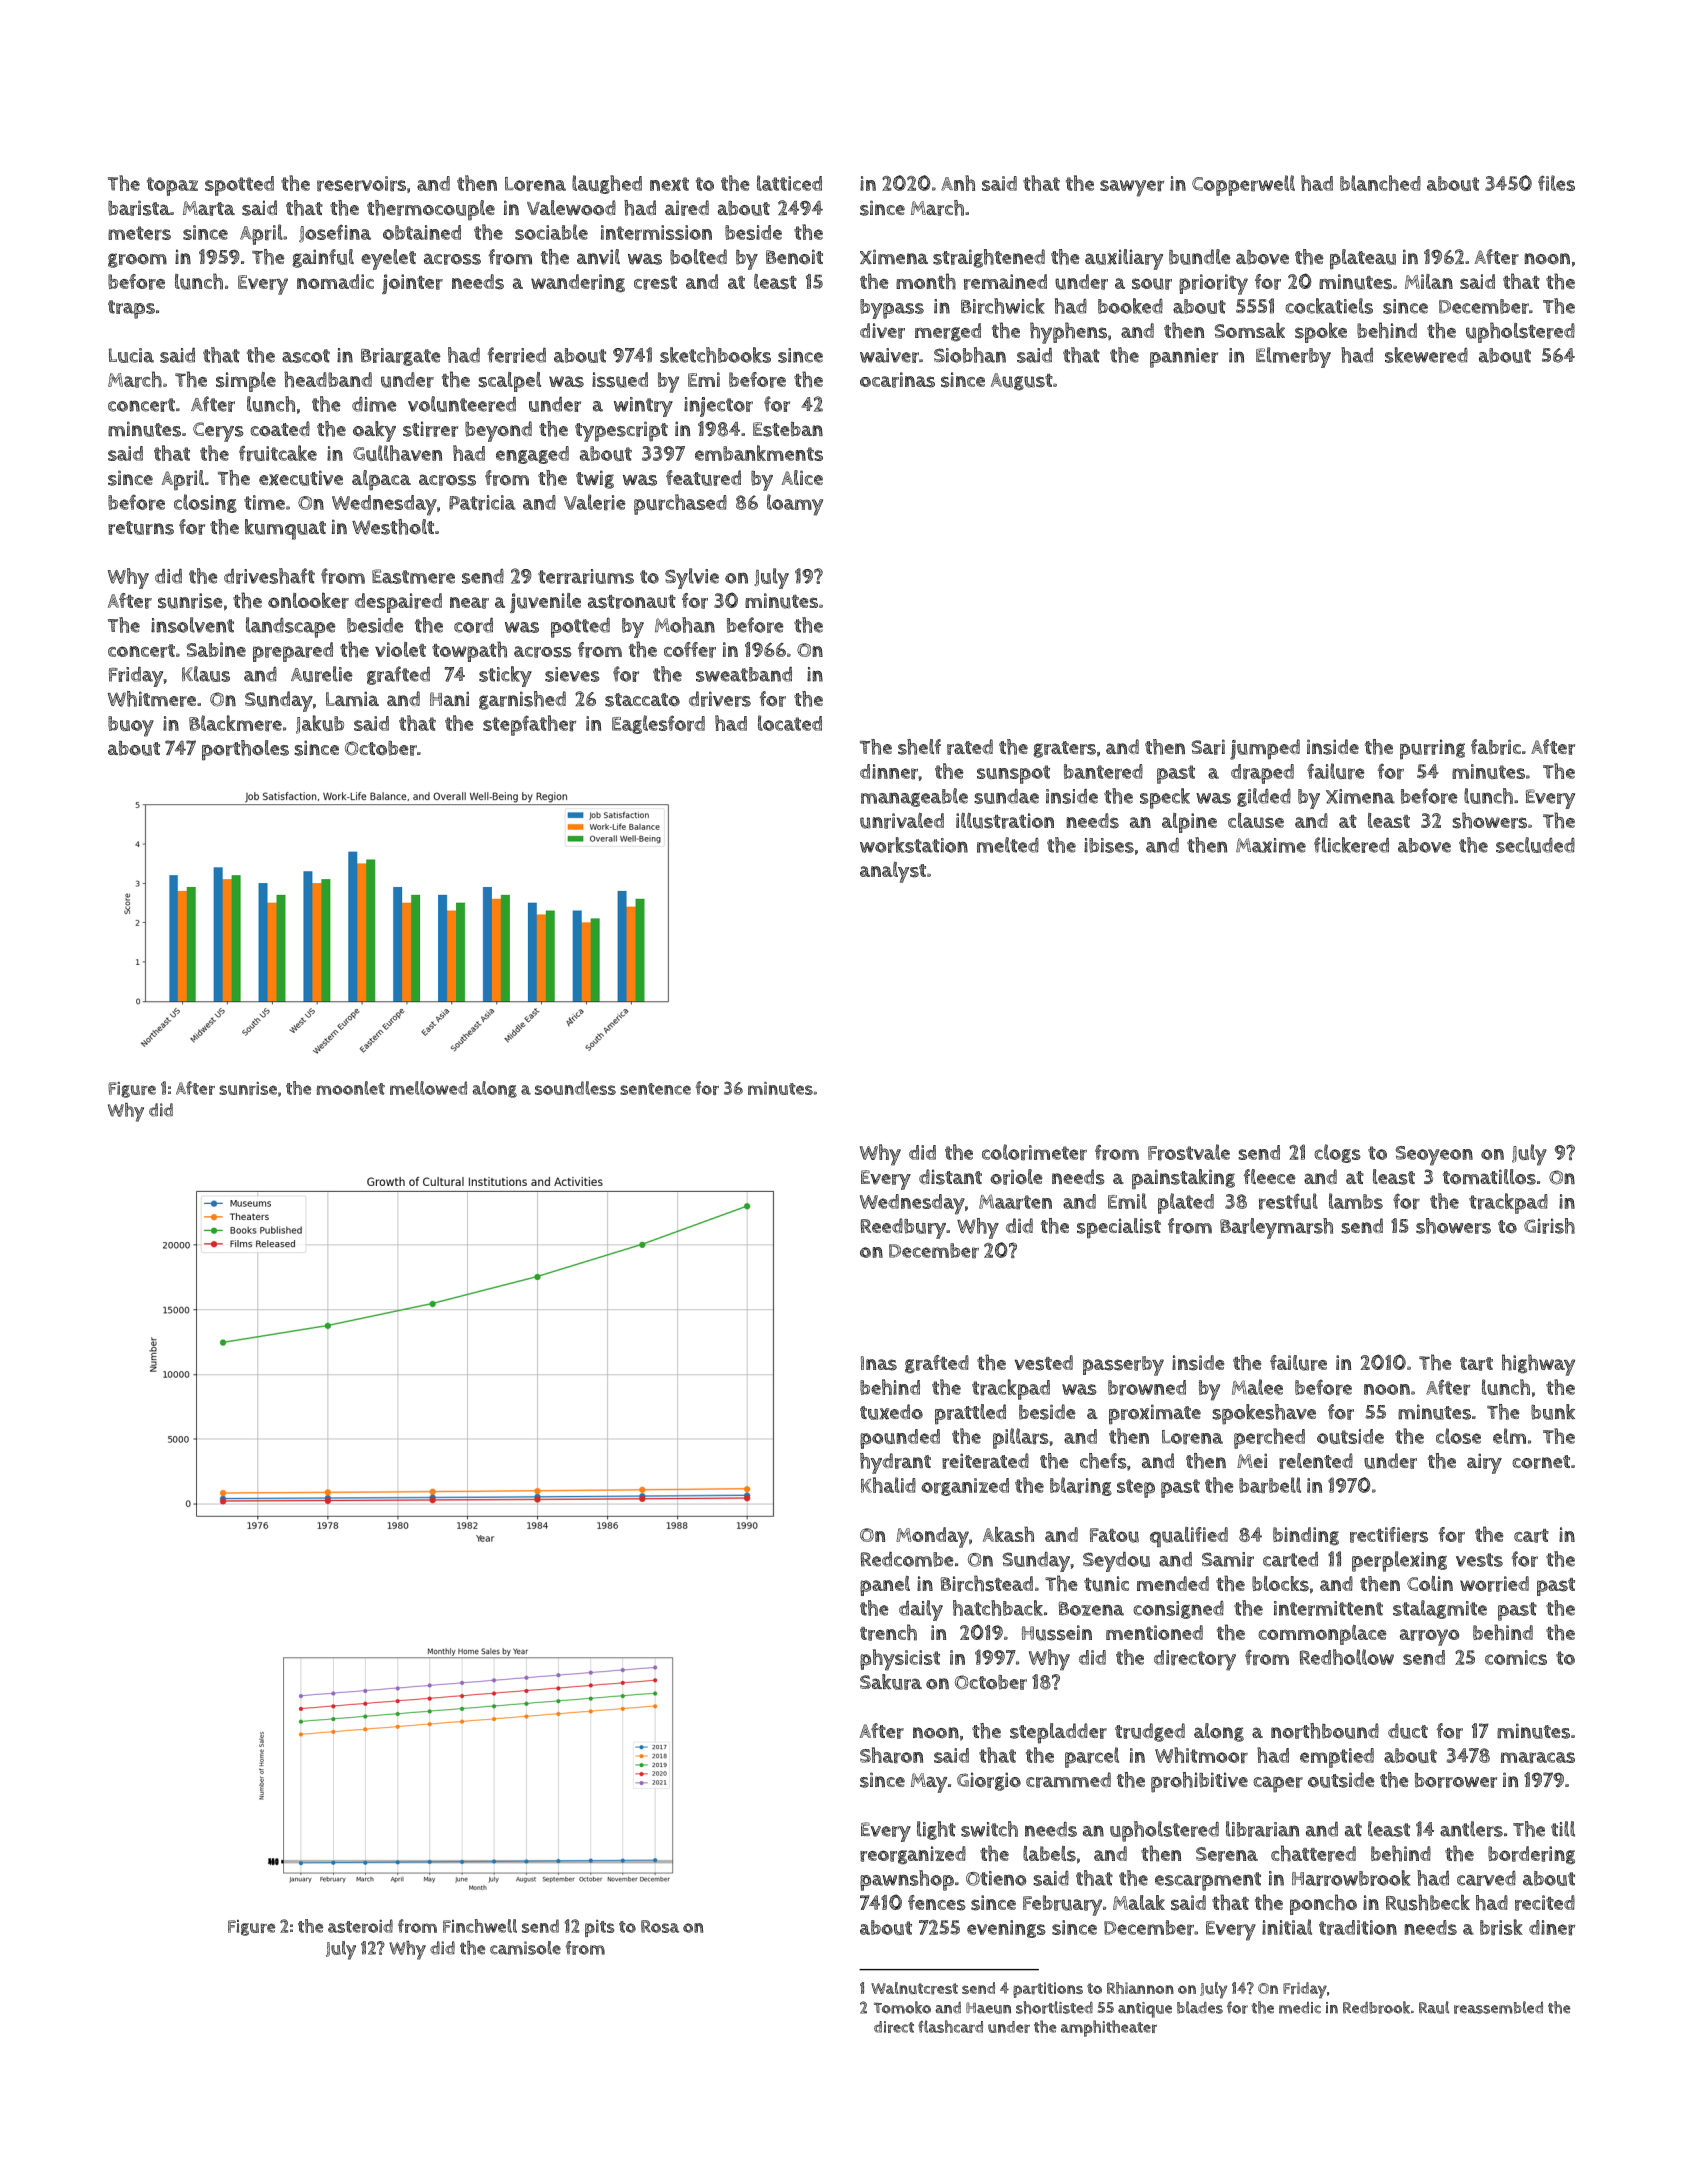 This screenshot has height=2178, width=1683. I want to click on plated, so click(1186, 1203).
